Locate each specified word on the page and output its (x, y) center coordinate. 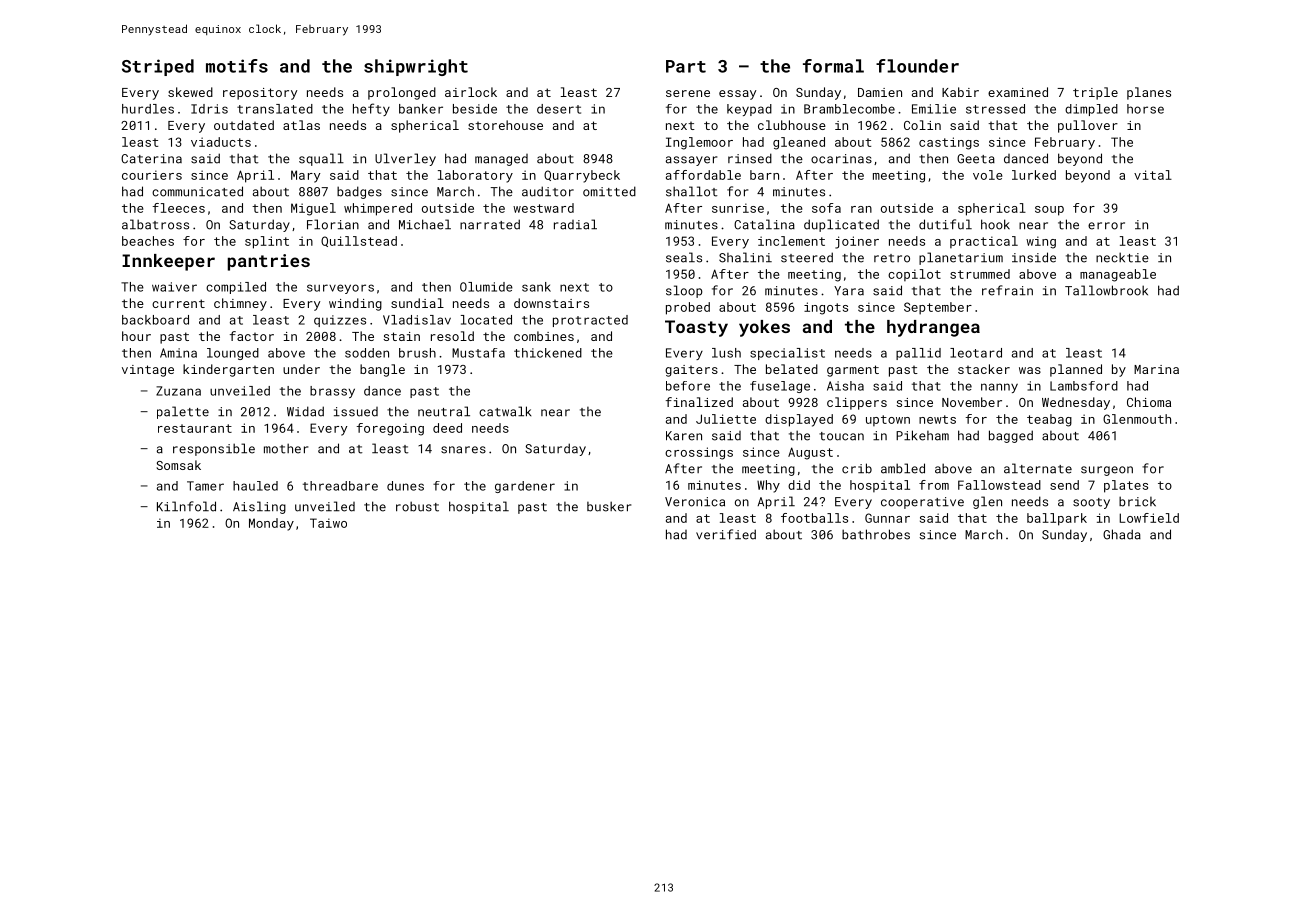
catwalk (505, 411)
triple (1095, 93)
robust (417, 506)
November (972, 402)
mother (286, 448)
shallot (692, 191)
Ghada (1122, 534)
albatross (155, 224)
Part (686, 66)
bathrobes (876, 534)
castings (949, 143)
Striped (158, 67)
